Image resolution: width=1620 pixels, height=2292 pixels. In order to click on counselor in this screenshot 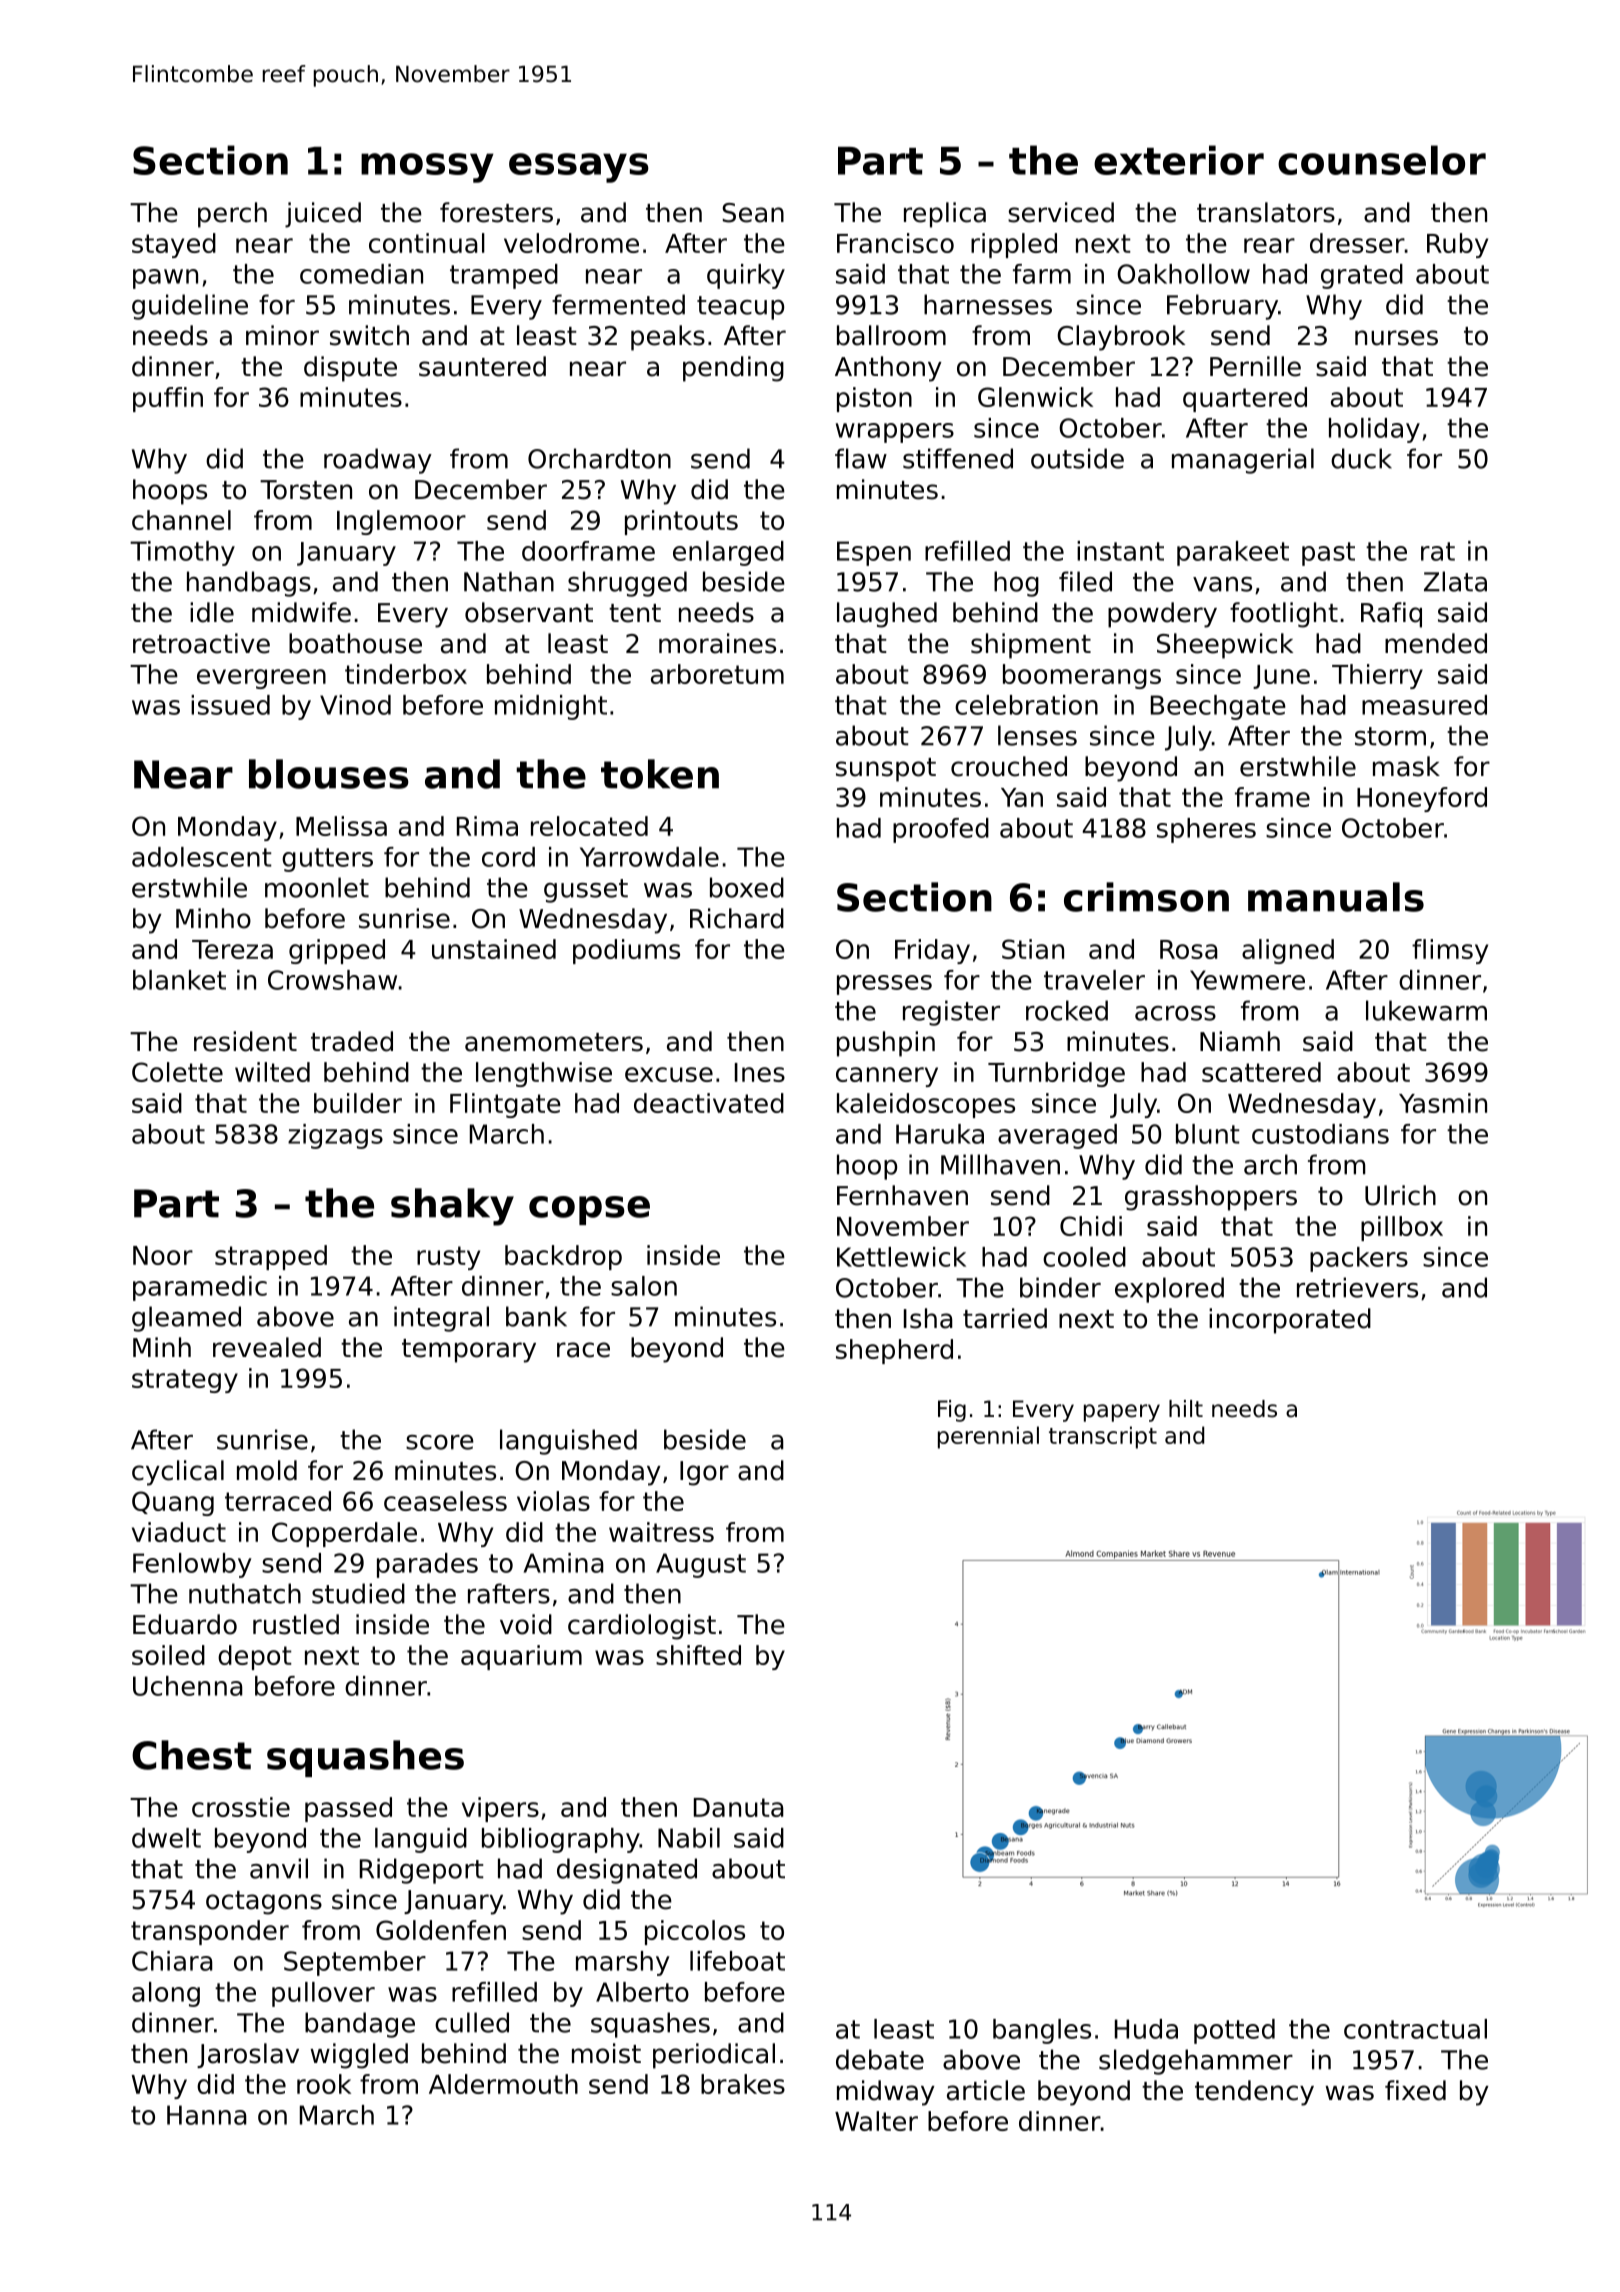, I will do `click(1382, 160)`.
